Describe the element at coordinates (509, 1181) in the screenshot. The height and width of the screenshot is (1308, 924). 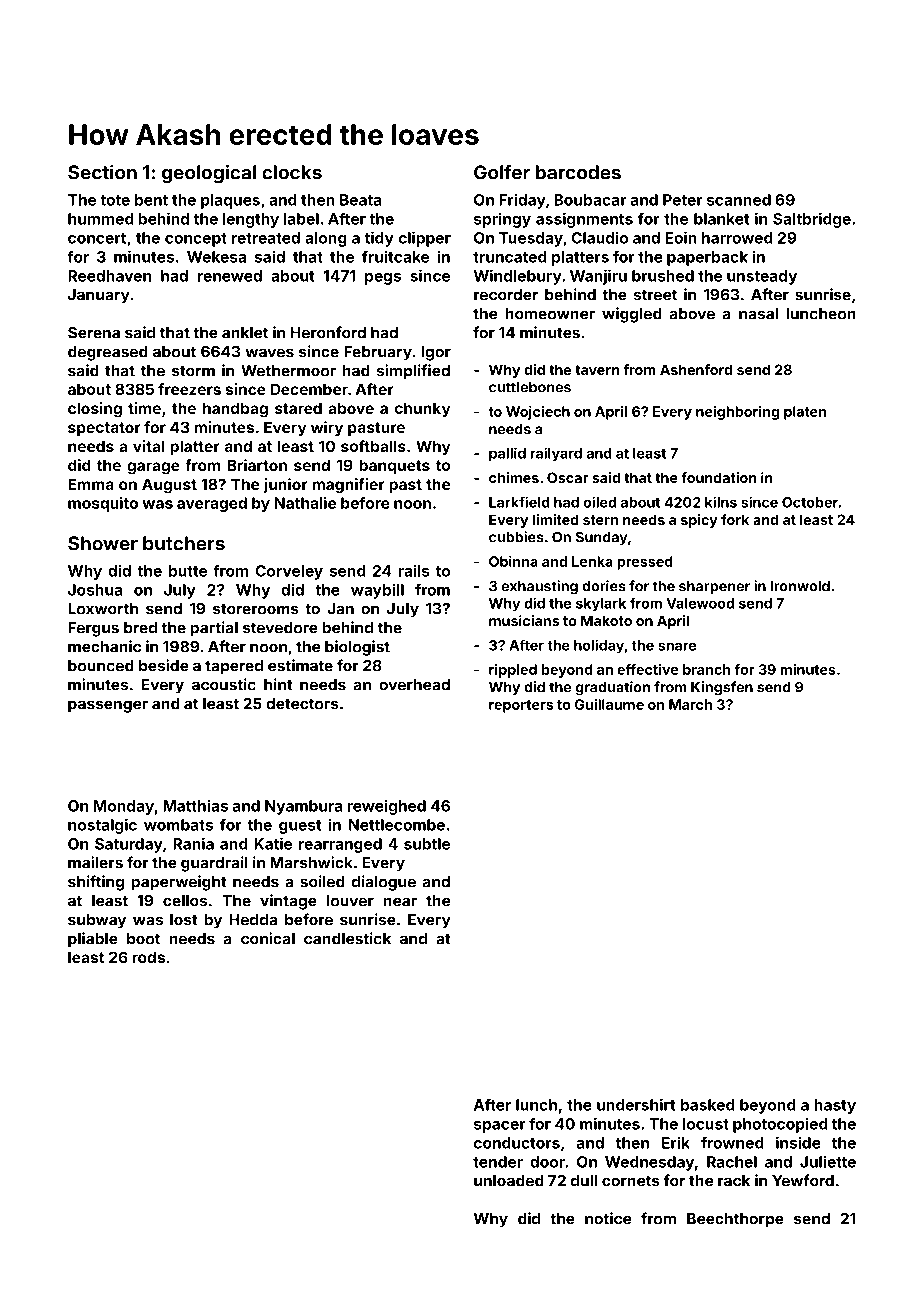
I see `unloaded` at that location.
